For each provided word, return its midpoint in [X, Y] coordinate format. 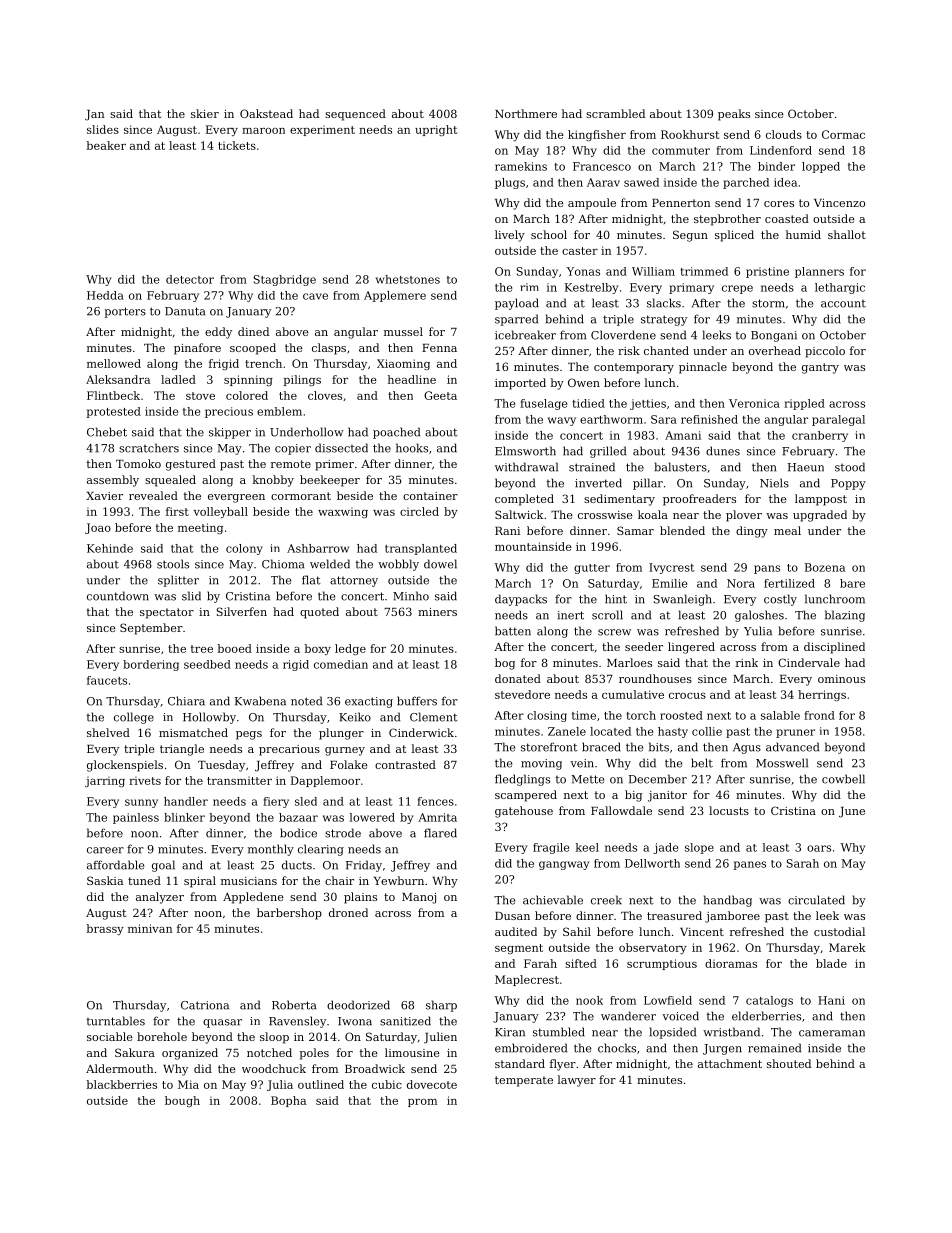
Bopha [288, 1101]
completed [524, 500]
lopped [821, 167]
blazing [845, 616]
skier [205, 113]
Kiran [510, 1032]
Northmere [526, 113]
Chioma [283, 564]
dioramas [731, 963]
